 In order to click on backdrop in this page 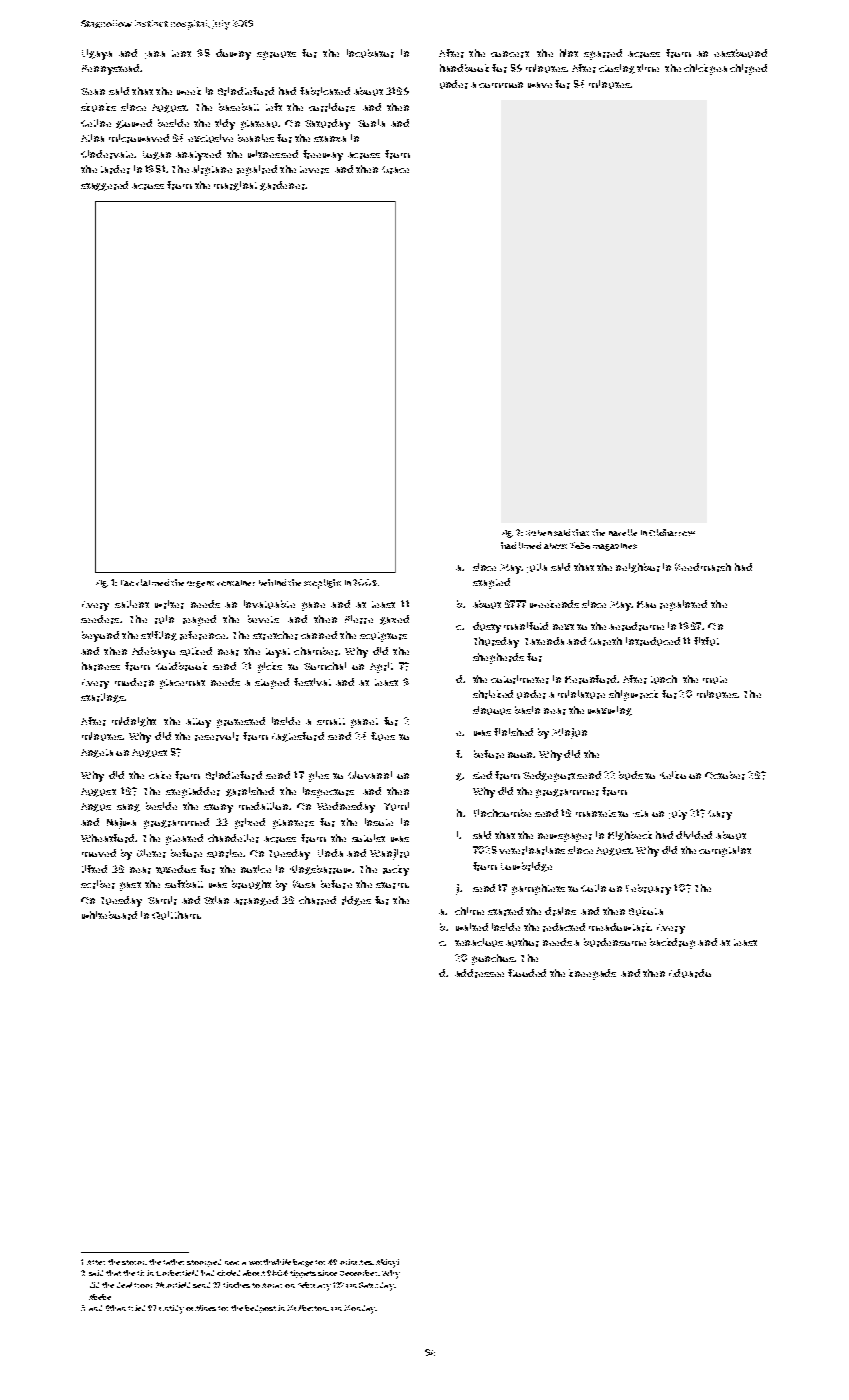, I will do `click(672, 943)`.
